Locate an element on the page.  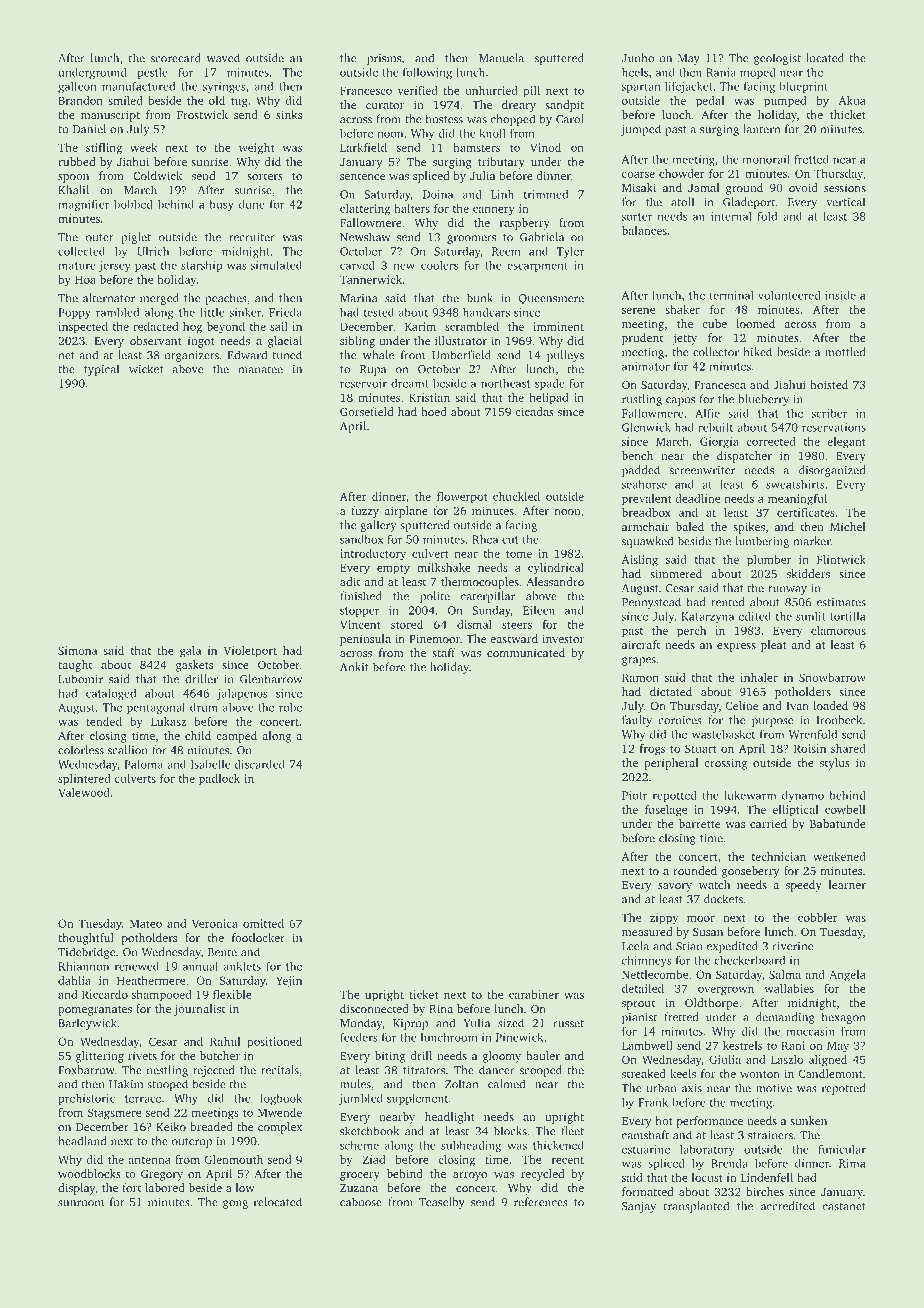
Gladeport is located at coordinates (749, 203).
